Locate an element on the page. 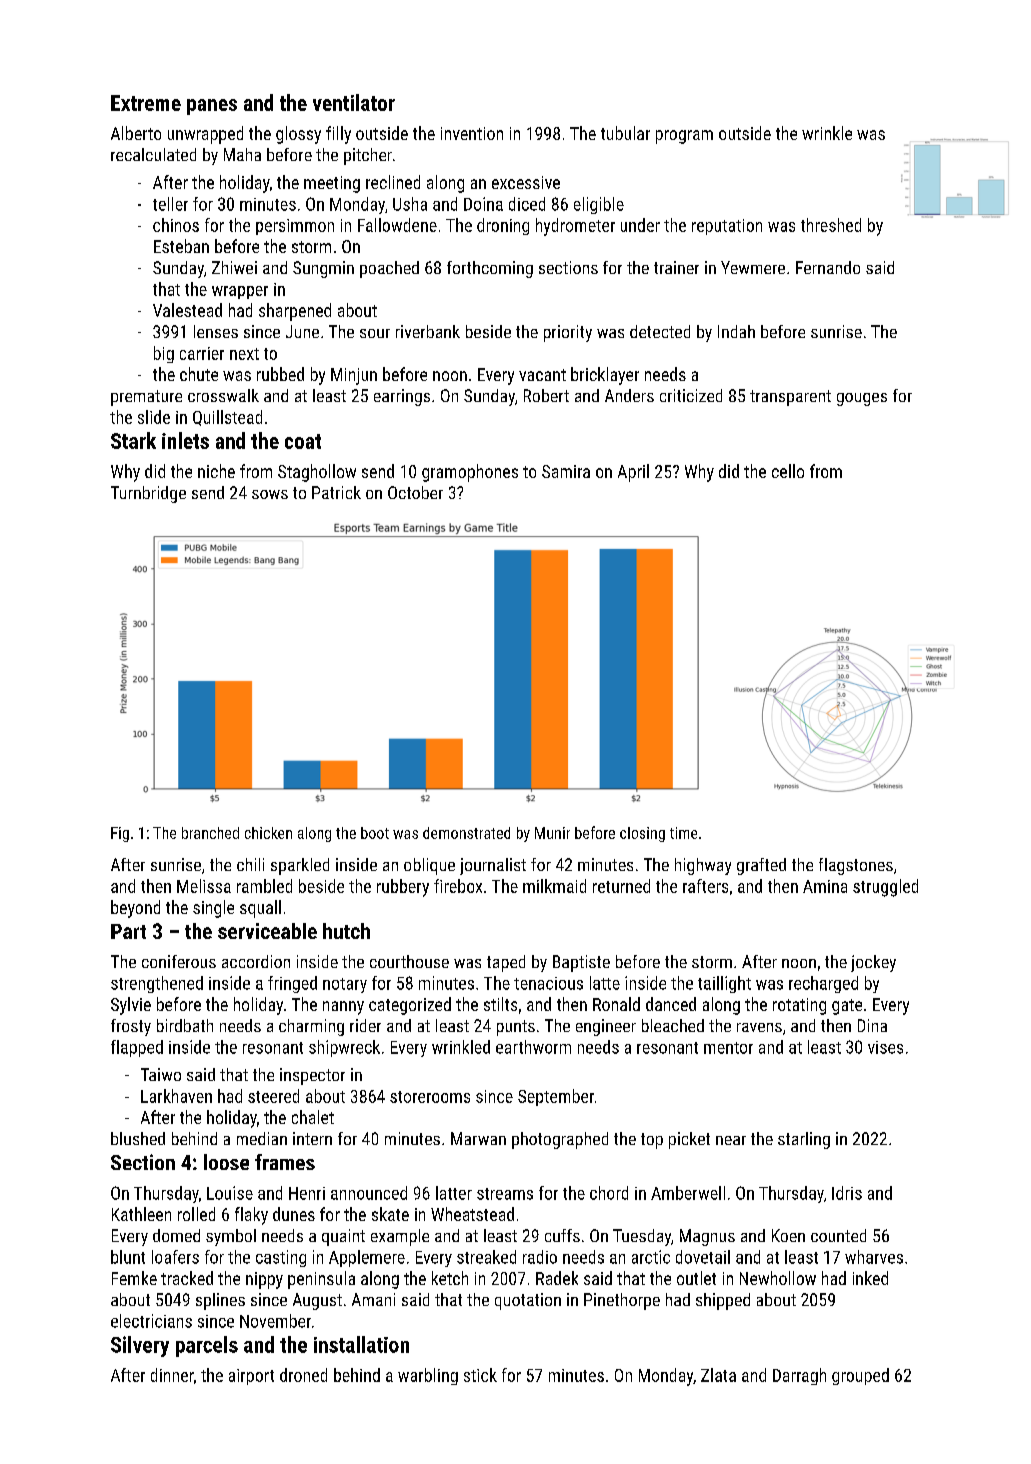  Henri is located at coordinates (307, 1193).
